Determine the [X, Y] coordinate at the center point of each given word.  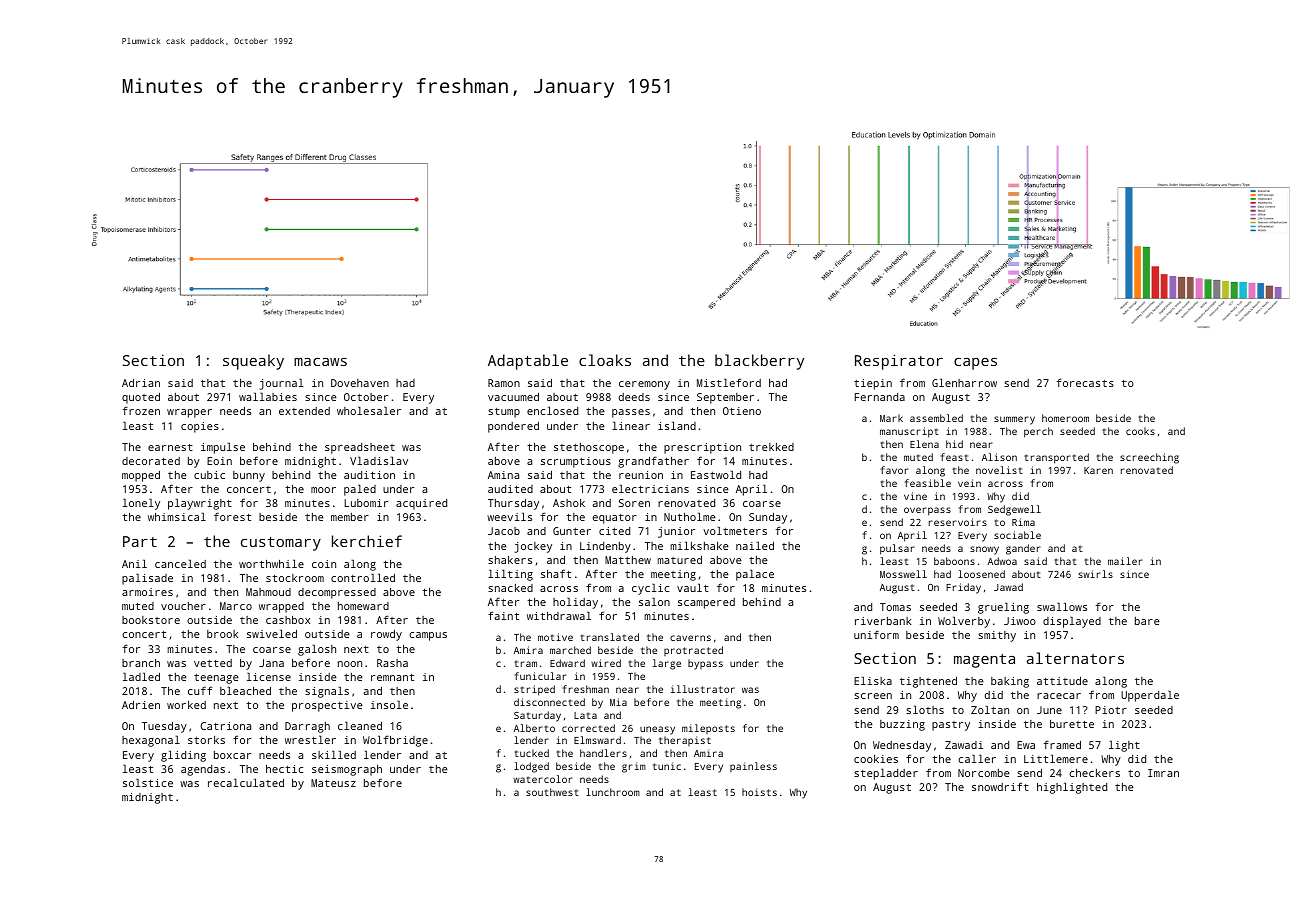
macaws [320, 362]
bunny [249, 476]
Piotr [1111, 710]
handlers [603, 753]
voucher [183, 606]
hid [954, 444]
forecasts [1085, 382]
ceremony [644, 385]
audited [510, 489]
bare [1147, 621]
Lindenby [605, 547]
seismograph [347, 770]
